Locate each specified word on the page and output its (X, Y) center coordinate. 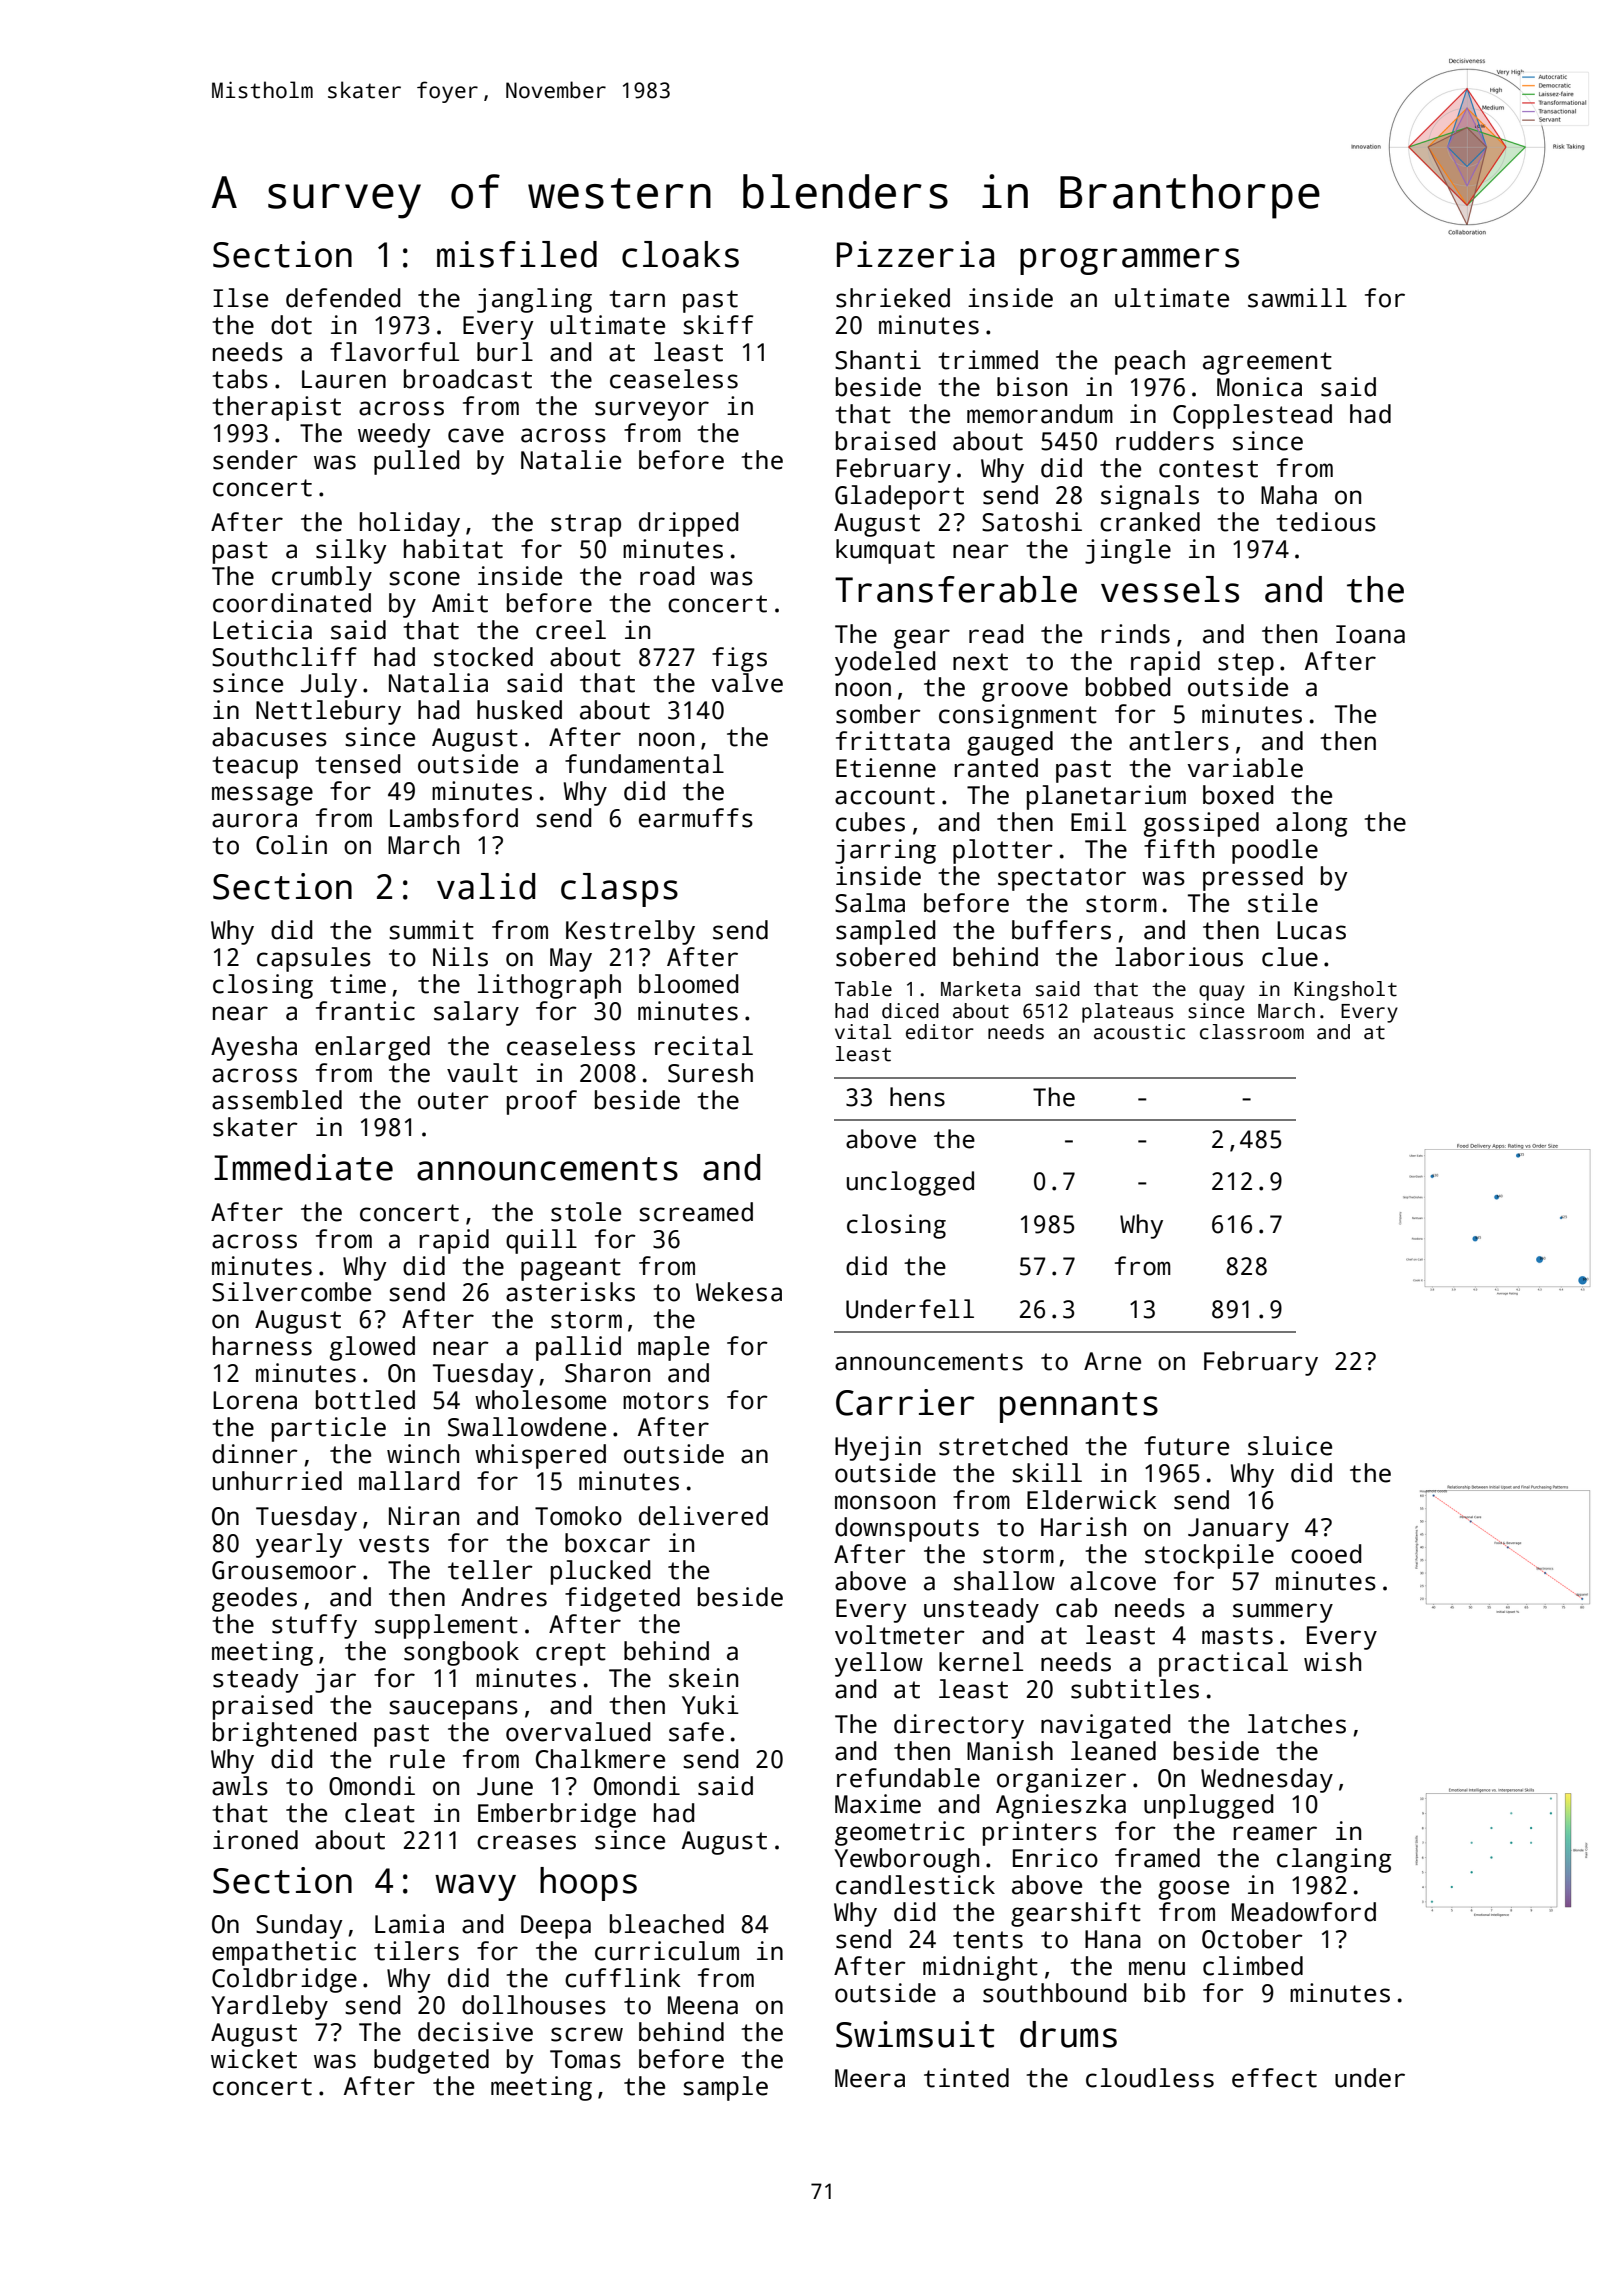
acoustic (1139, 1032)
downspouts (907, 1529)
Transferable (956, 589)
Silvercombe (291, 1292)
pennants (1079, 1407)
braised (885, 441)
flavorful (394, 352)
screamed (696, 1212)
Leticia (262, 630)
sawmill (1297, 298)
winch (423, 1454)
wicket (254, 2059)
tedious (1326, 522)
